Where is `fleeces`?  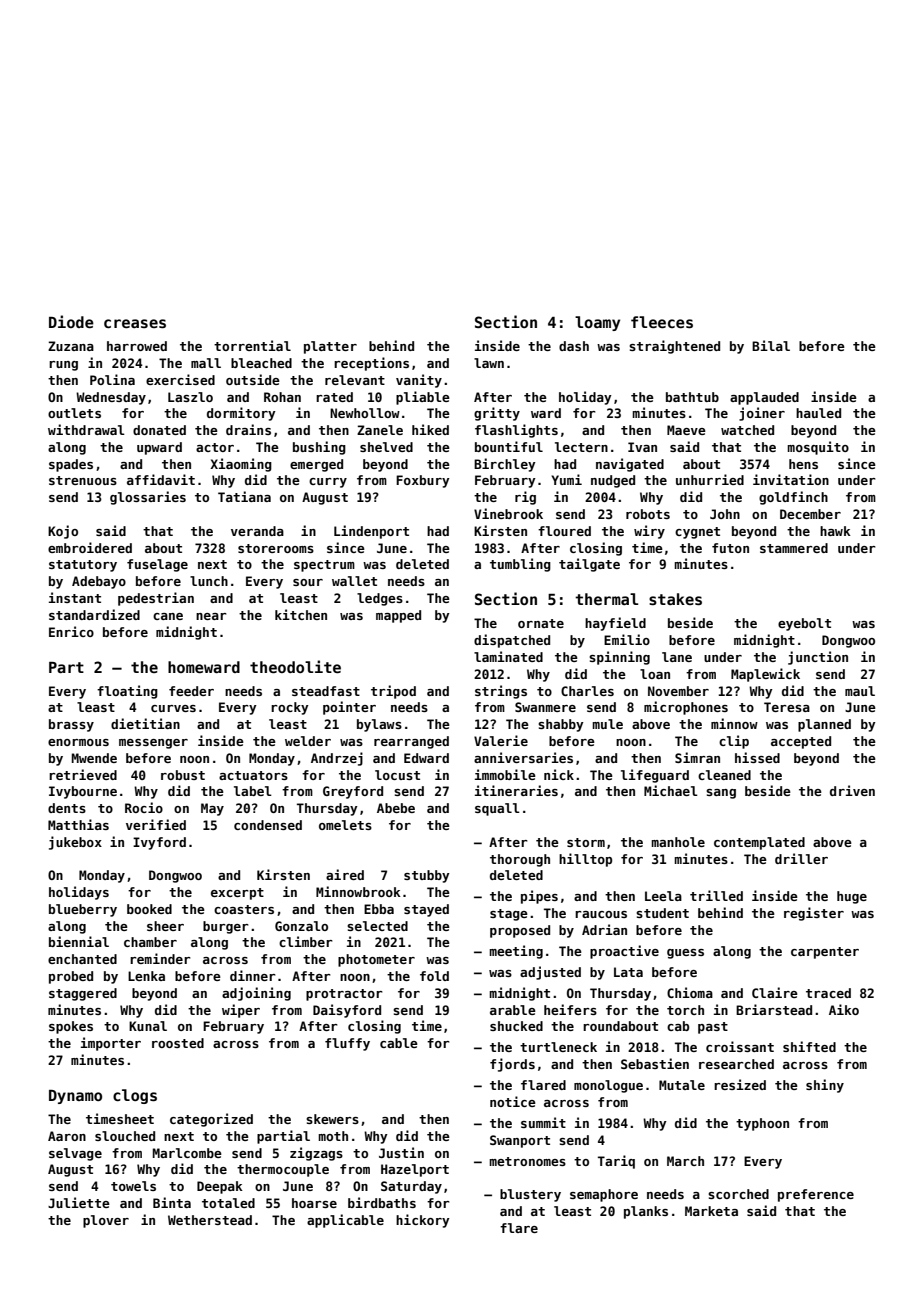 fleeces is located at coordinates (662, 322).
